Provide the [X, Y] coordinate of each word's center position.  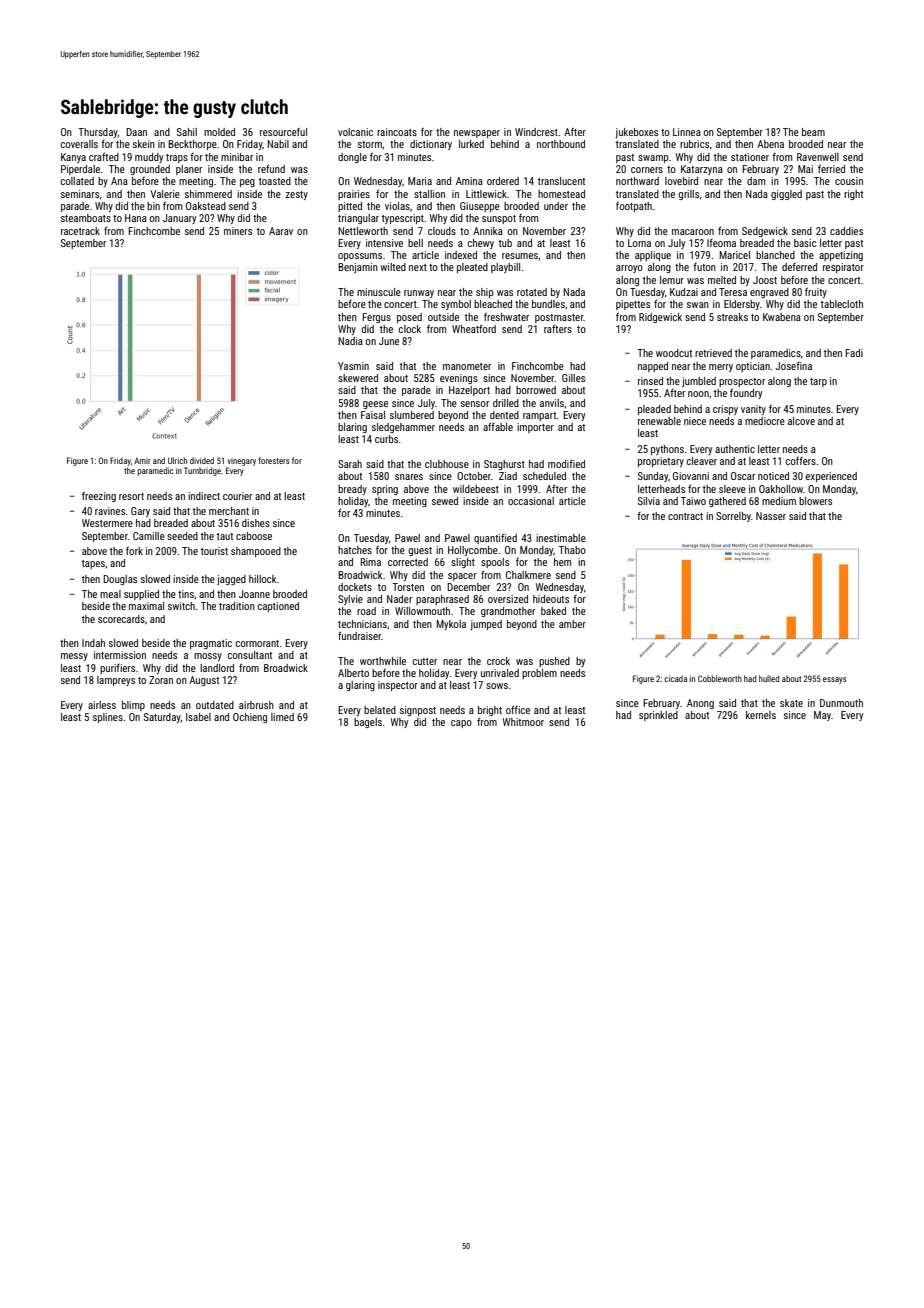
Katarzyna [702, 170]
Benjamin [358, 268]
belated [380, 710]
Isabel [198, 717]
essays [835, 680]
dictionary [431, 145]
